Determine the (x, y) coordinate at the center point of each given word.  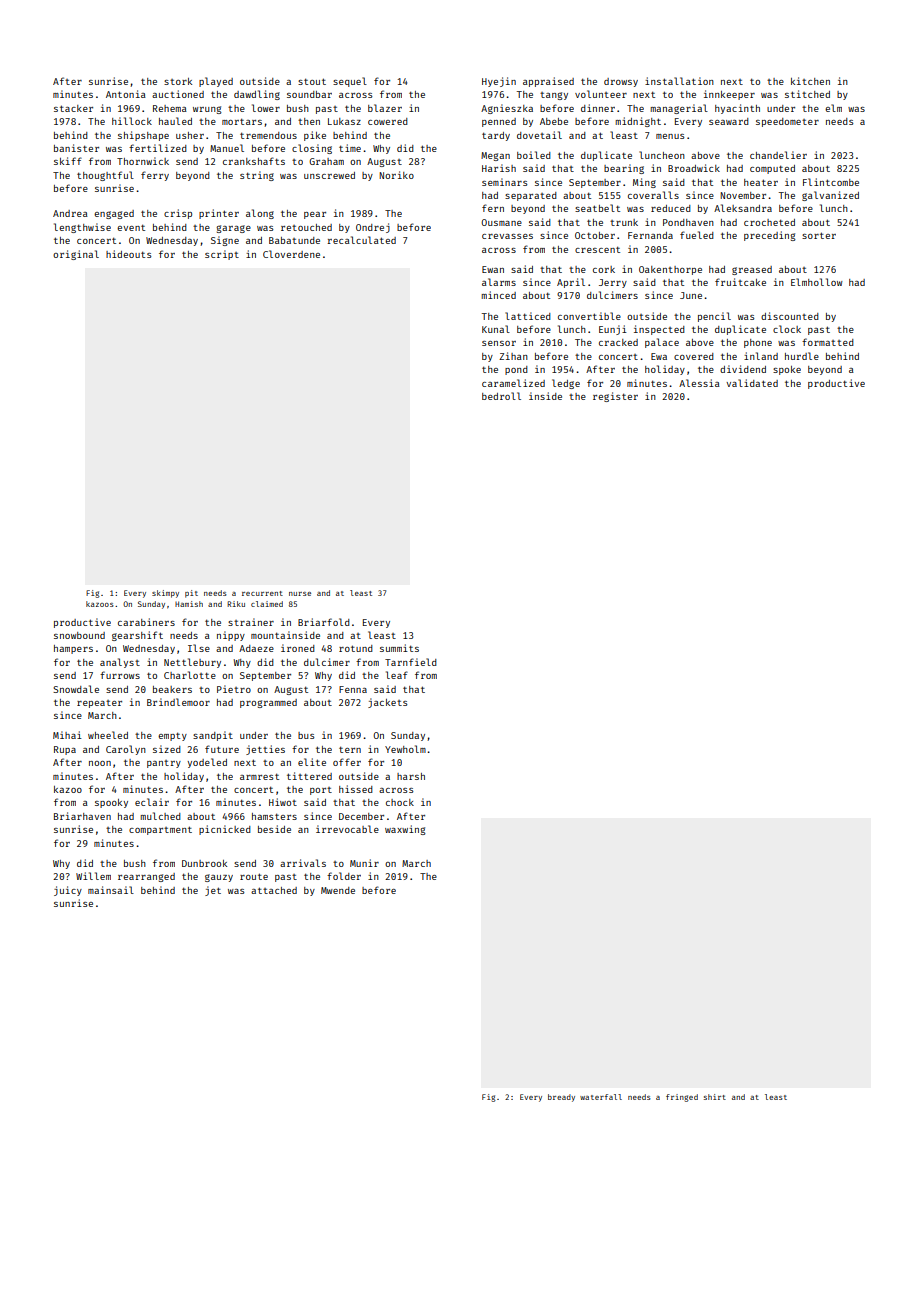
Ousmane (501, 222)
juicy (68, 891)
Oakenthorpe (670, 270)
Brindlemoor (178, 702)
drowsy (621, 82)
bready (561, 1098)
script (222, 255)
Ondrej (373, 228)
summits (399, 648)
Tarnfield (411, 662)
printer (219, 214)
